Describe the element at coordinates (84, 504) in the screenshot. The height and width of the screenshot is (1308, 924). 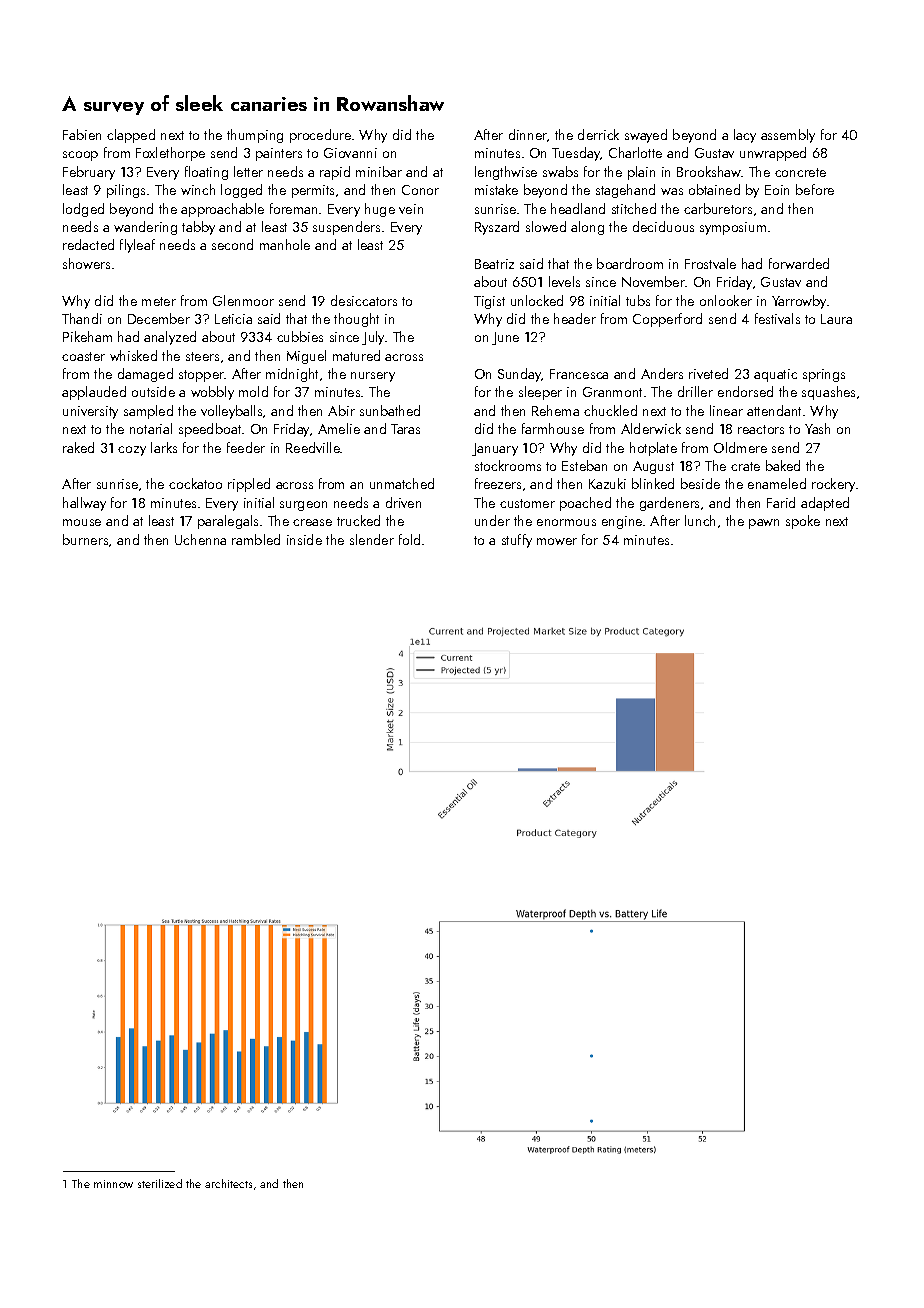
I see `hallway` at that location.
